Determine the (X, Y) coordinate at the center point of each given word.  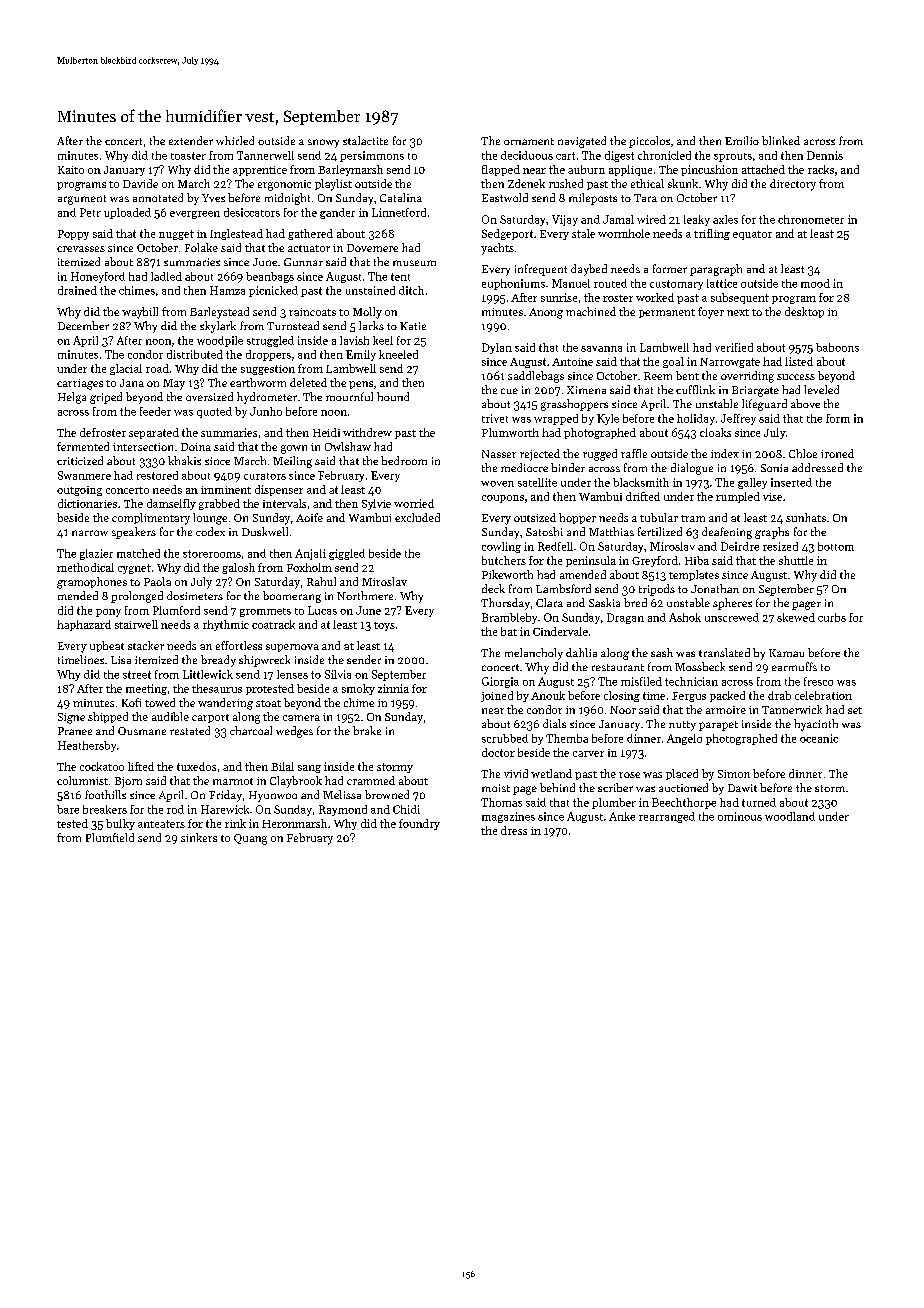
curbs (832, 617)
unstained (370, 290)
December (83, 325)
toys (384, 626)
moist (496, 788)
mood (815, 283)
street (137, 675)
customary (676, 285)
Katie (413, 326)
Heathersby (87, 746)
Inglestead (236, 234)
